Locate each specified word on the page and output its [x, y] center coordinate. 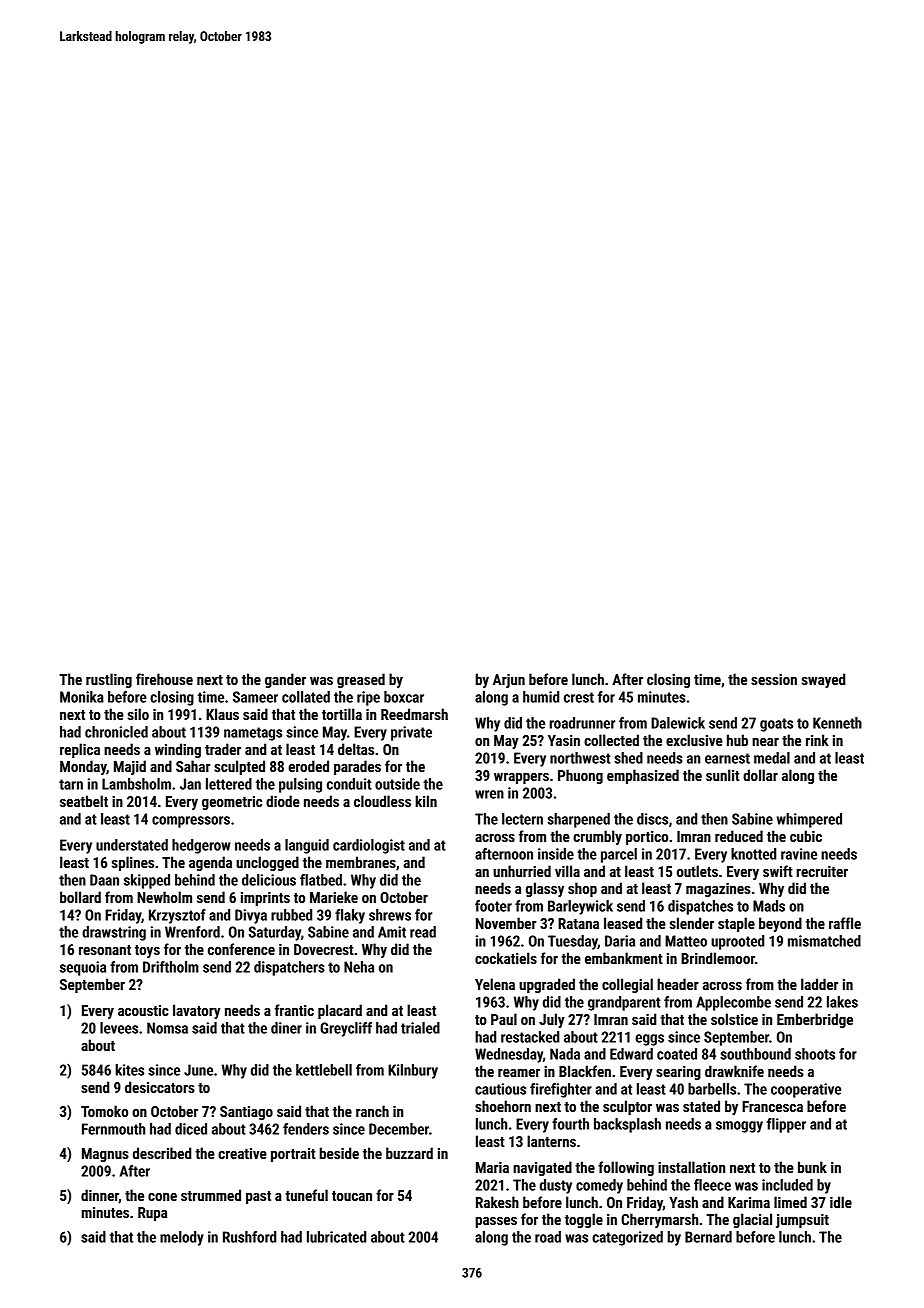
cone [162, 1197]
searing [678, 1073]
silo [138, 714]
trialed [420, 1028]
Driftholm [171, 967]
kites [129, 1070]
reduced [739, 836]
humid [541, 697]
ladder [819, 984]
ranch [372, 1111]
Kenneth [837, 723]
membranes [361, 862]
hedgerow [201, 846]
